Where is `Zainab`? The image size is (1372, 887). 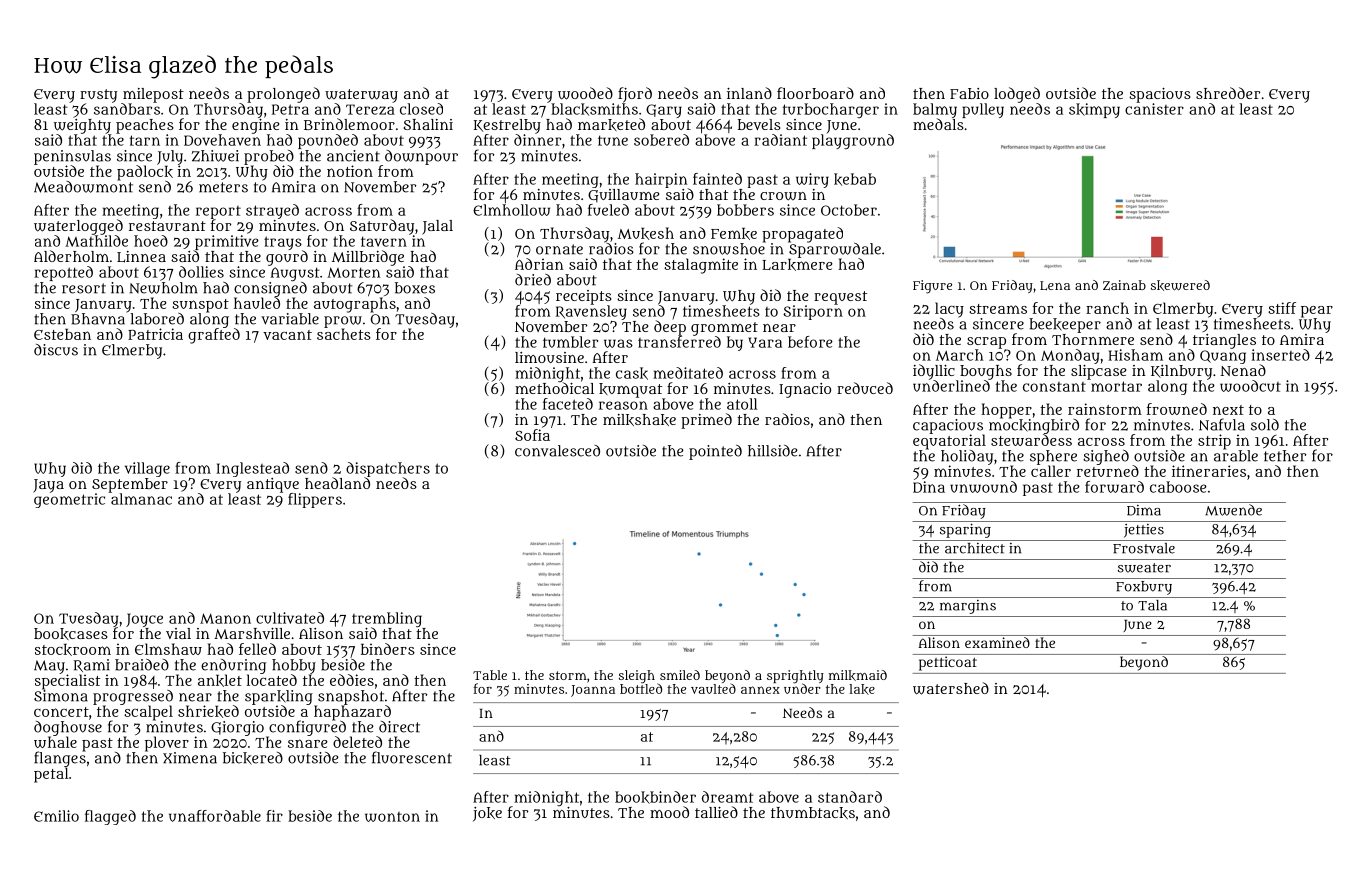 Zainab is located at coordinates (1124, 285).
